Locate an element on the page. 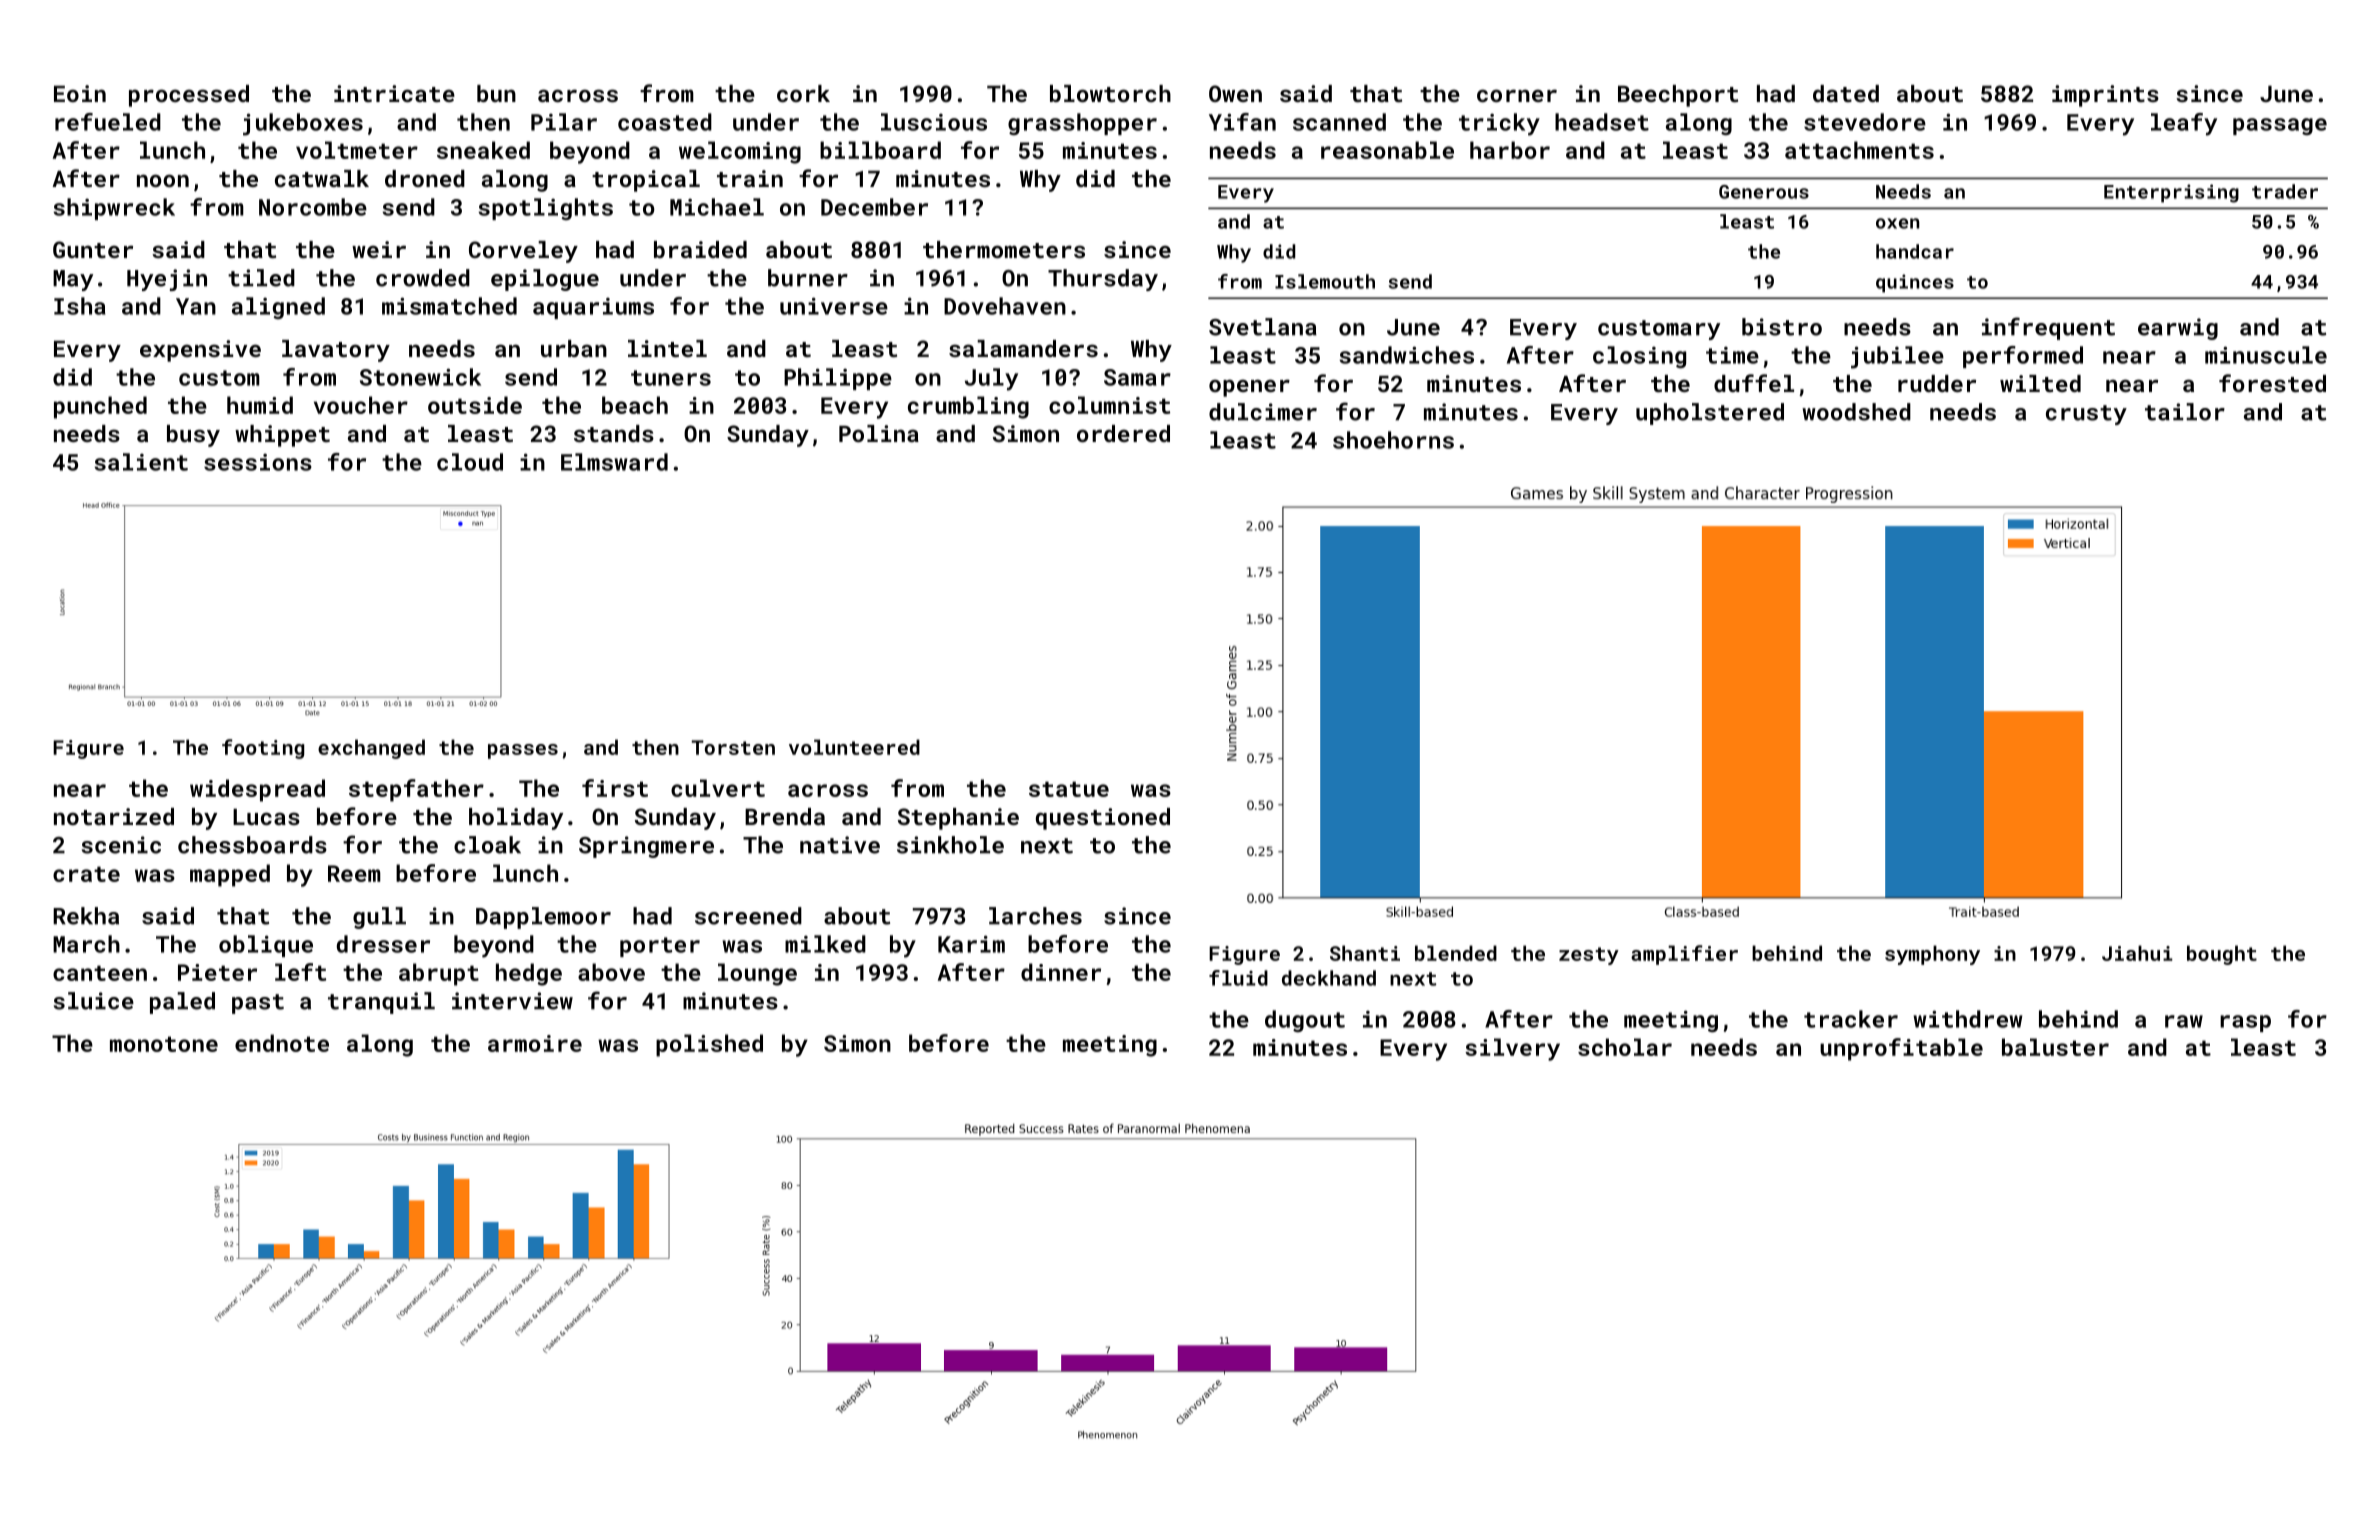  hedge is located at coordinates (529, 974).
